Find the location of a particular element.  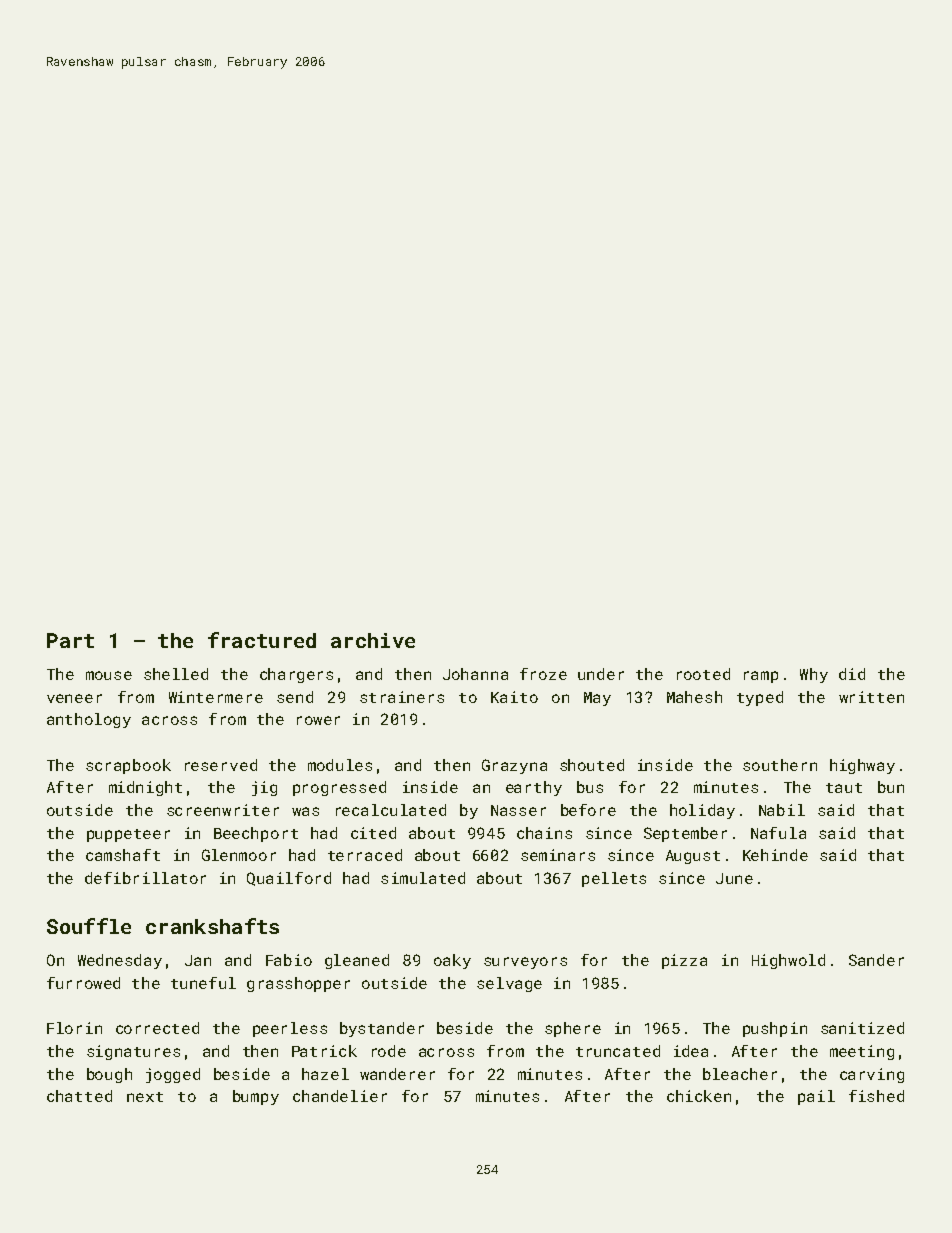

Kaito is located at coordinates (514, 697).
